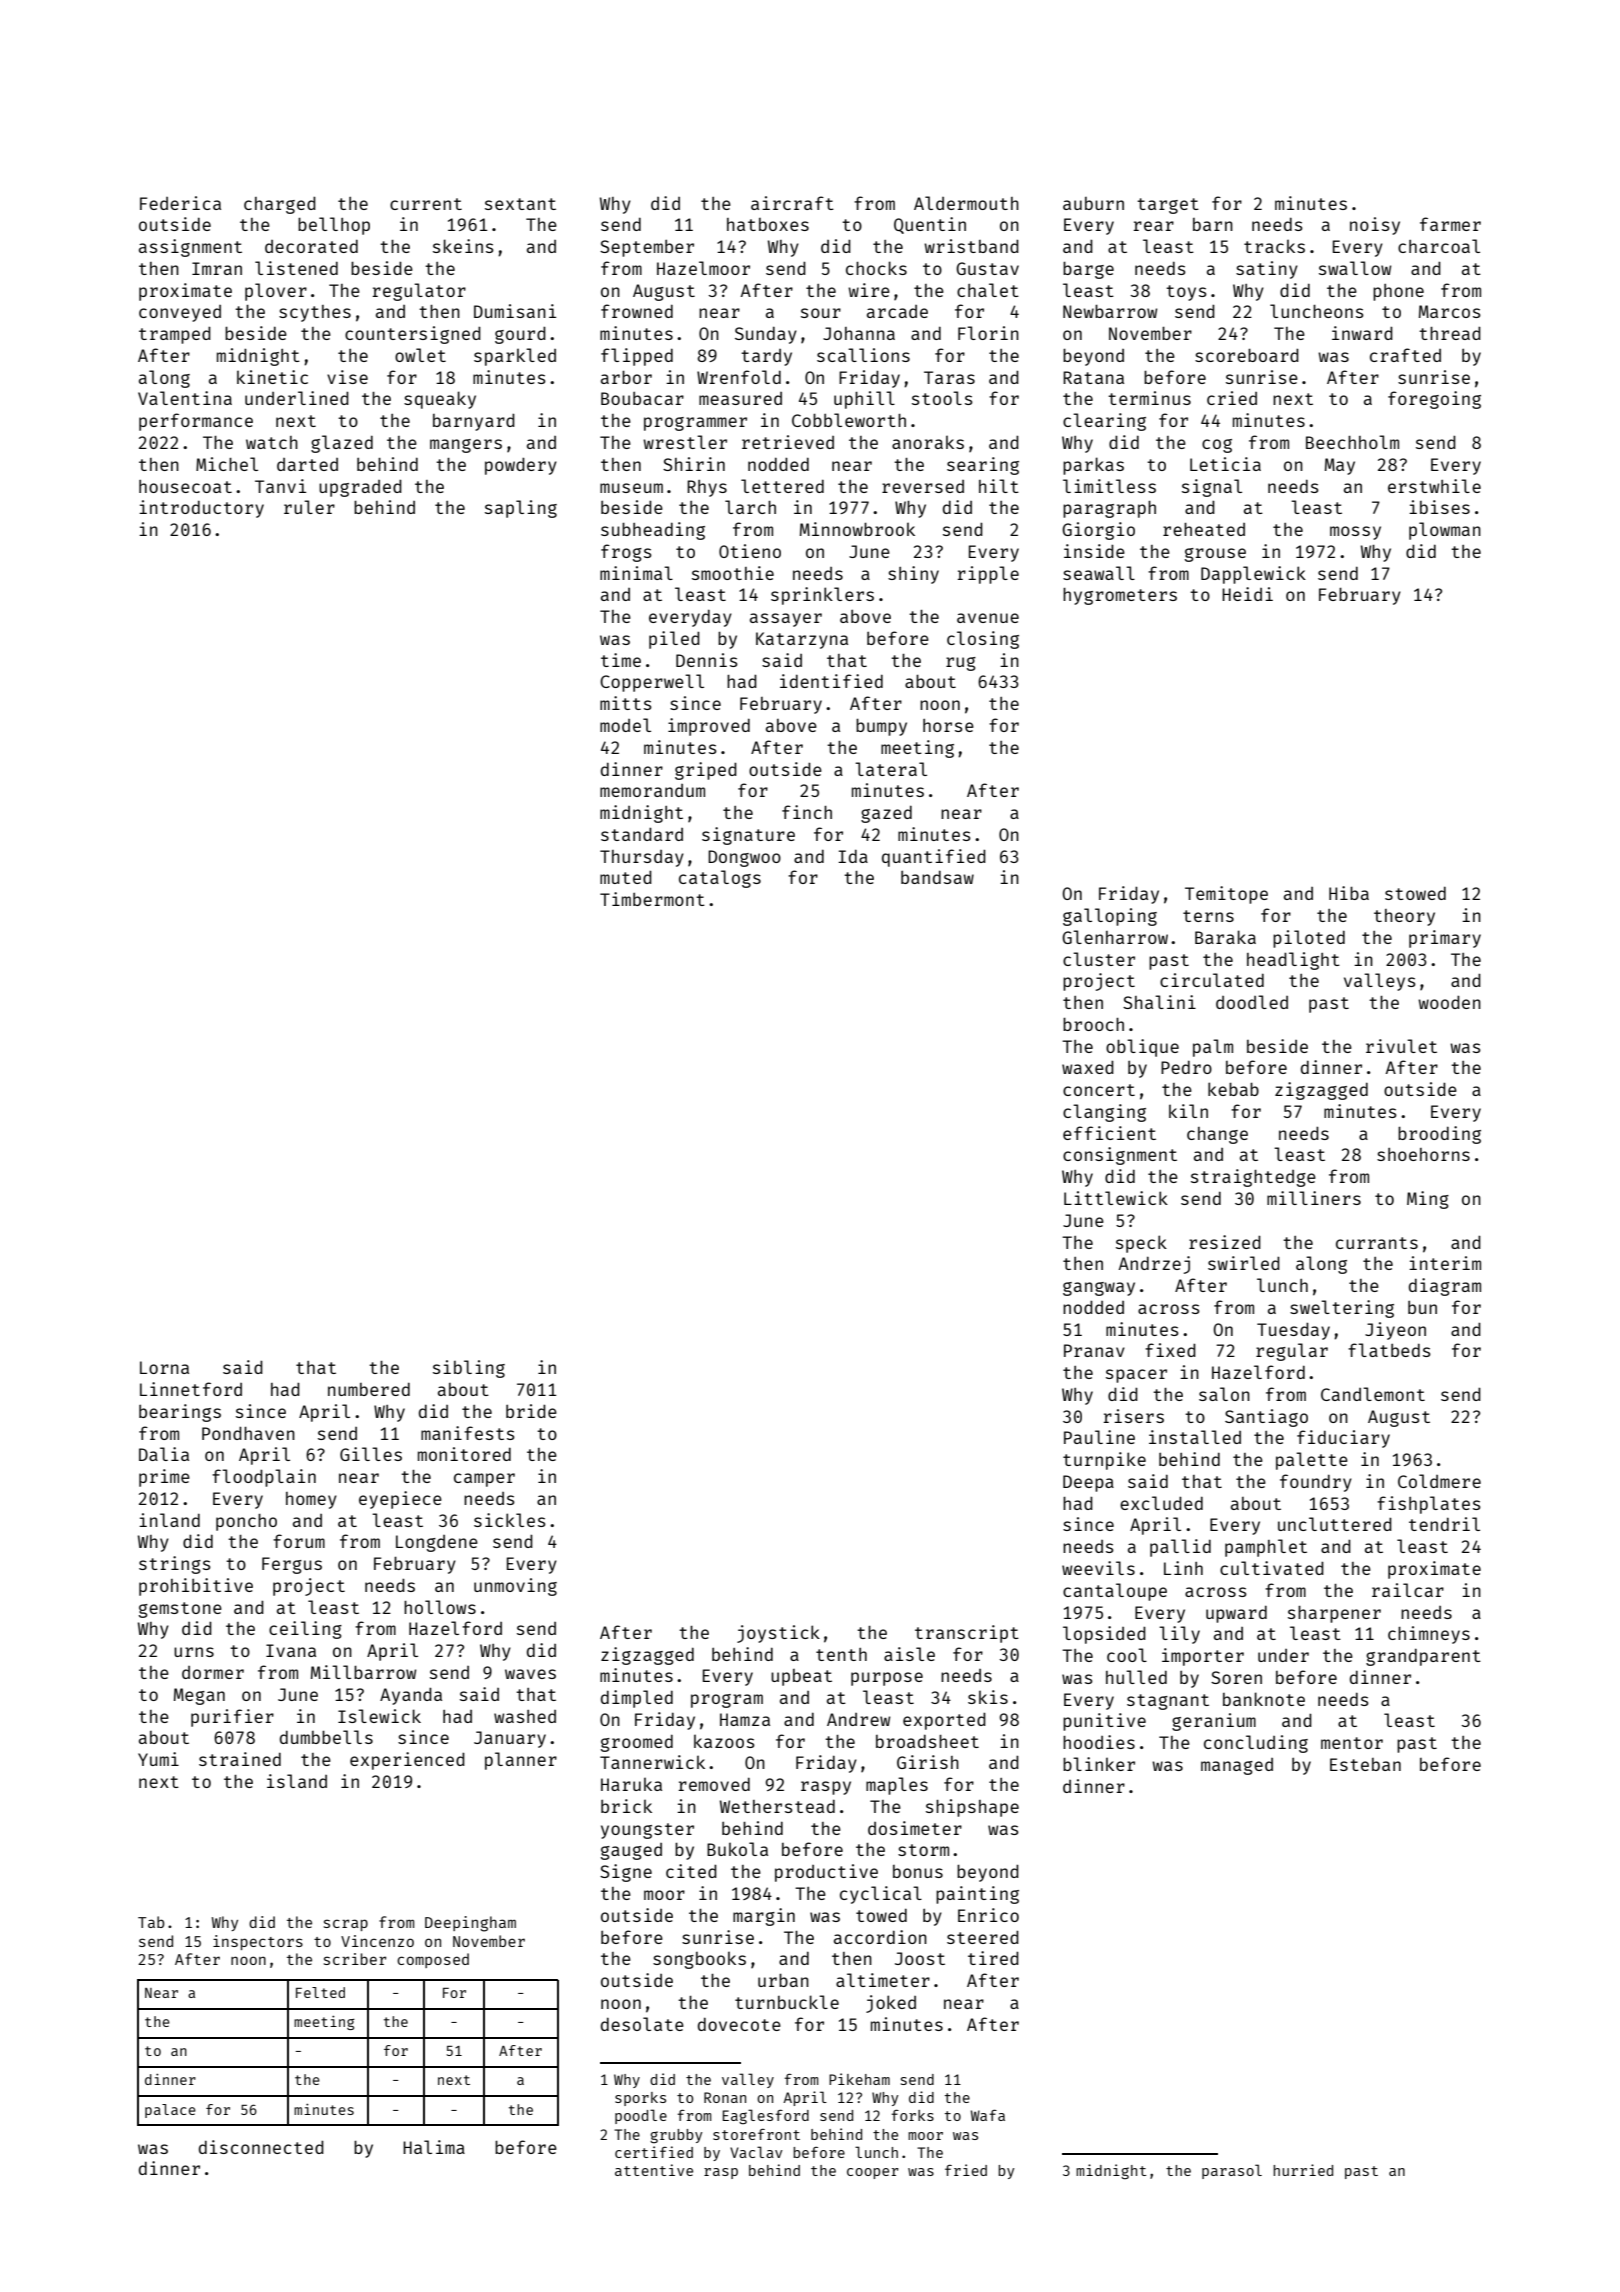 The image size is (1620, 2292). What do you see at coordinates (1093, 203) in the screenshot?
I see `auburn` at bounding box center [1093, 203].
